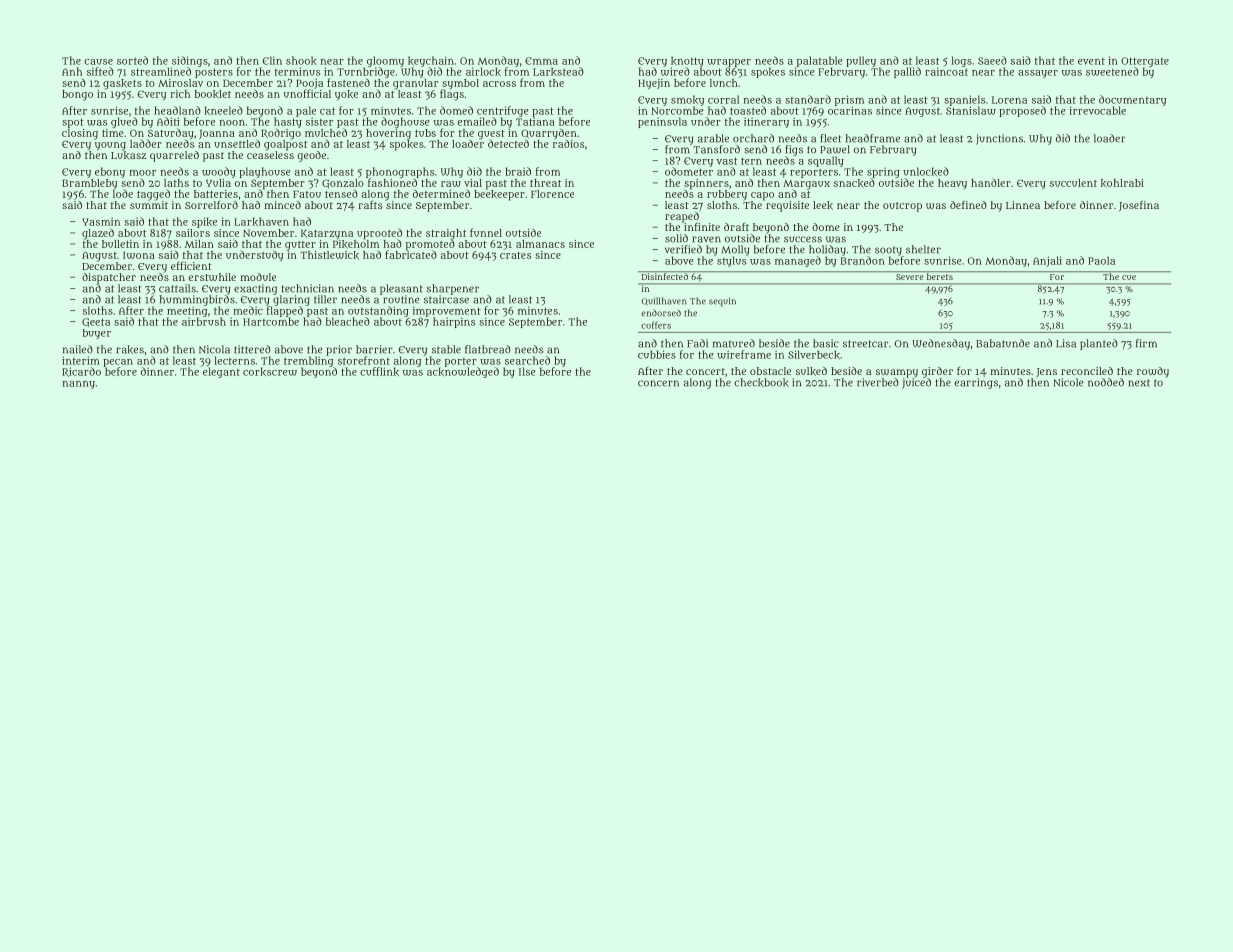 This document has height=952, width=1233. Describe the element at coordinates (713, 138) in the document. I see `arable` at that location.
